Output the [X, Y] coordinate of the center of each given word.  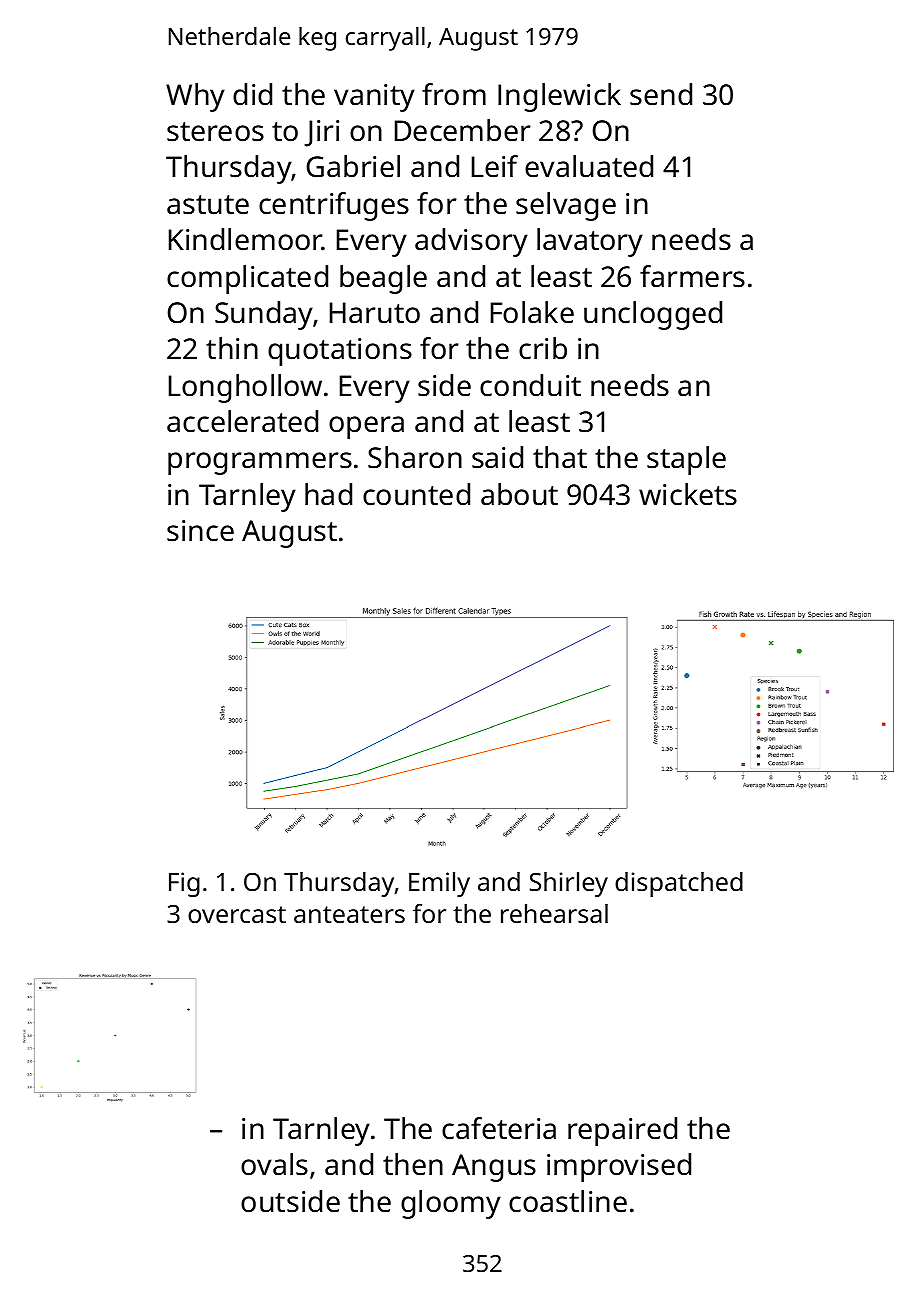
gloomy [451, 1204]
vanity [374, 98]
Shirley [569, 884]
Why [195, 97]
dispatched [679, 884]
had [328, 494]
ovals [274, 1164]
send [661, 94]
